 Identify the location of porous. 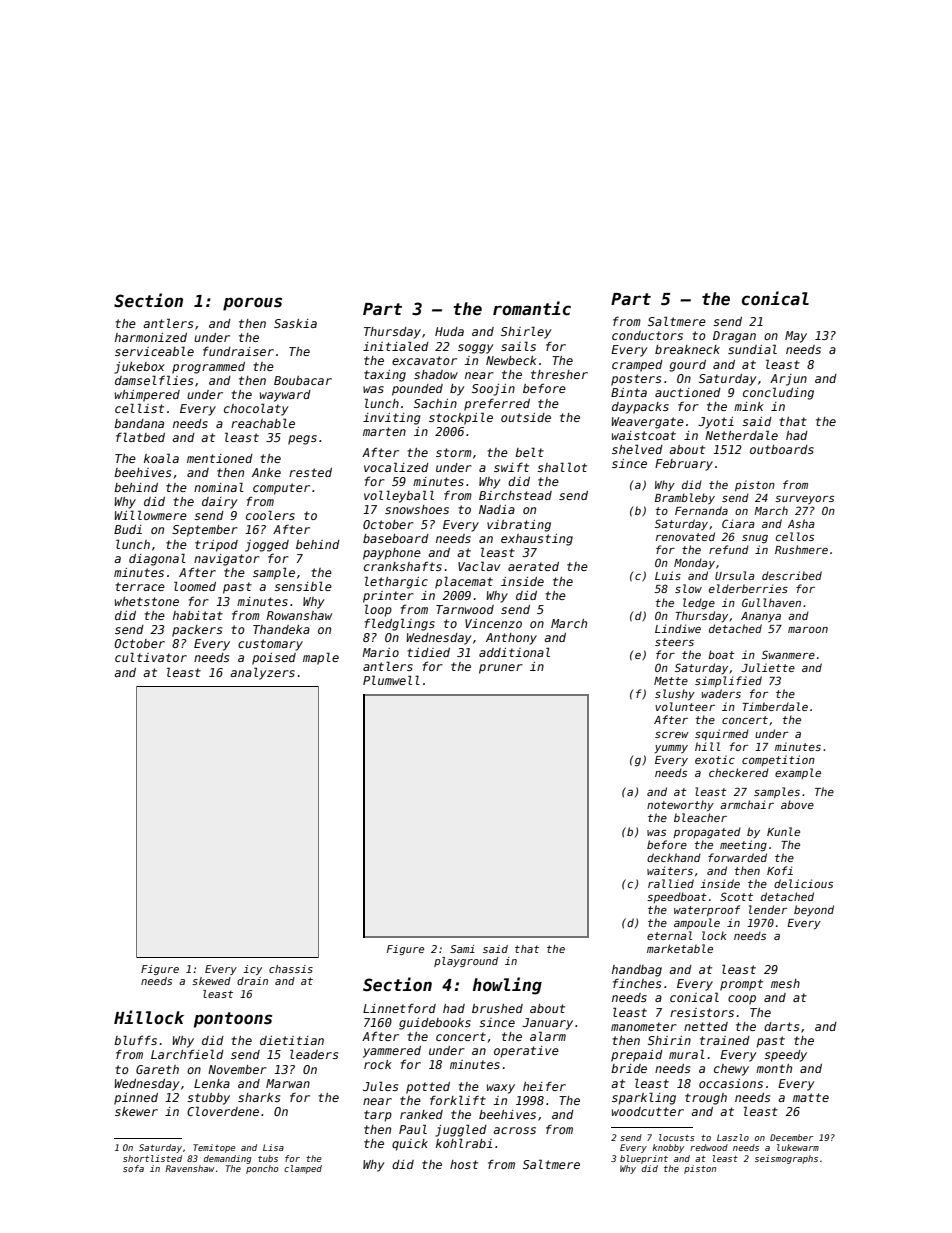
(252, 304).
